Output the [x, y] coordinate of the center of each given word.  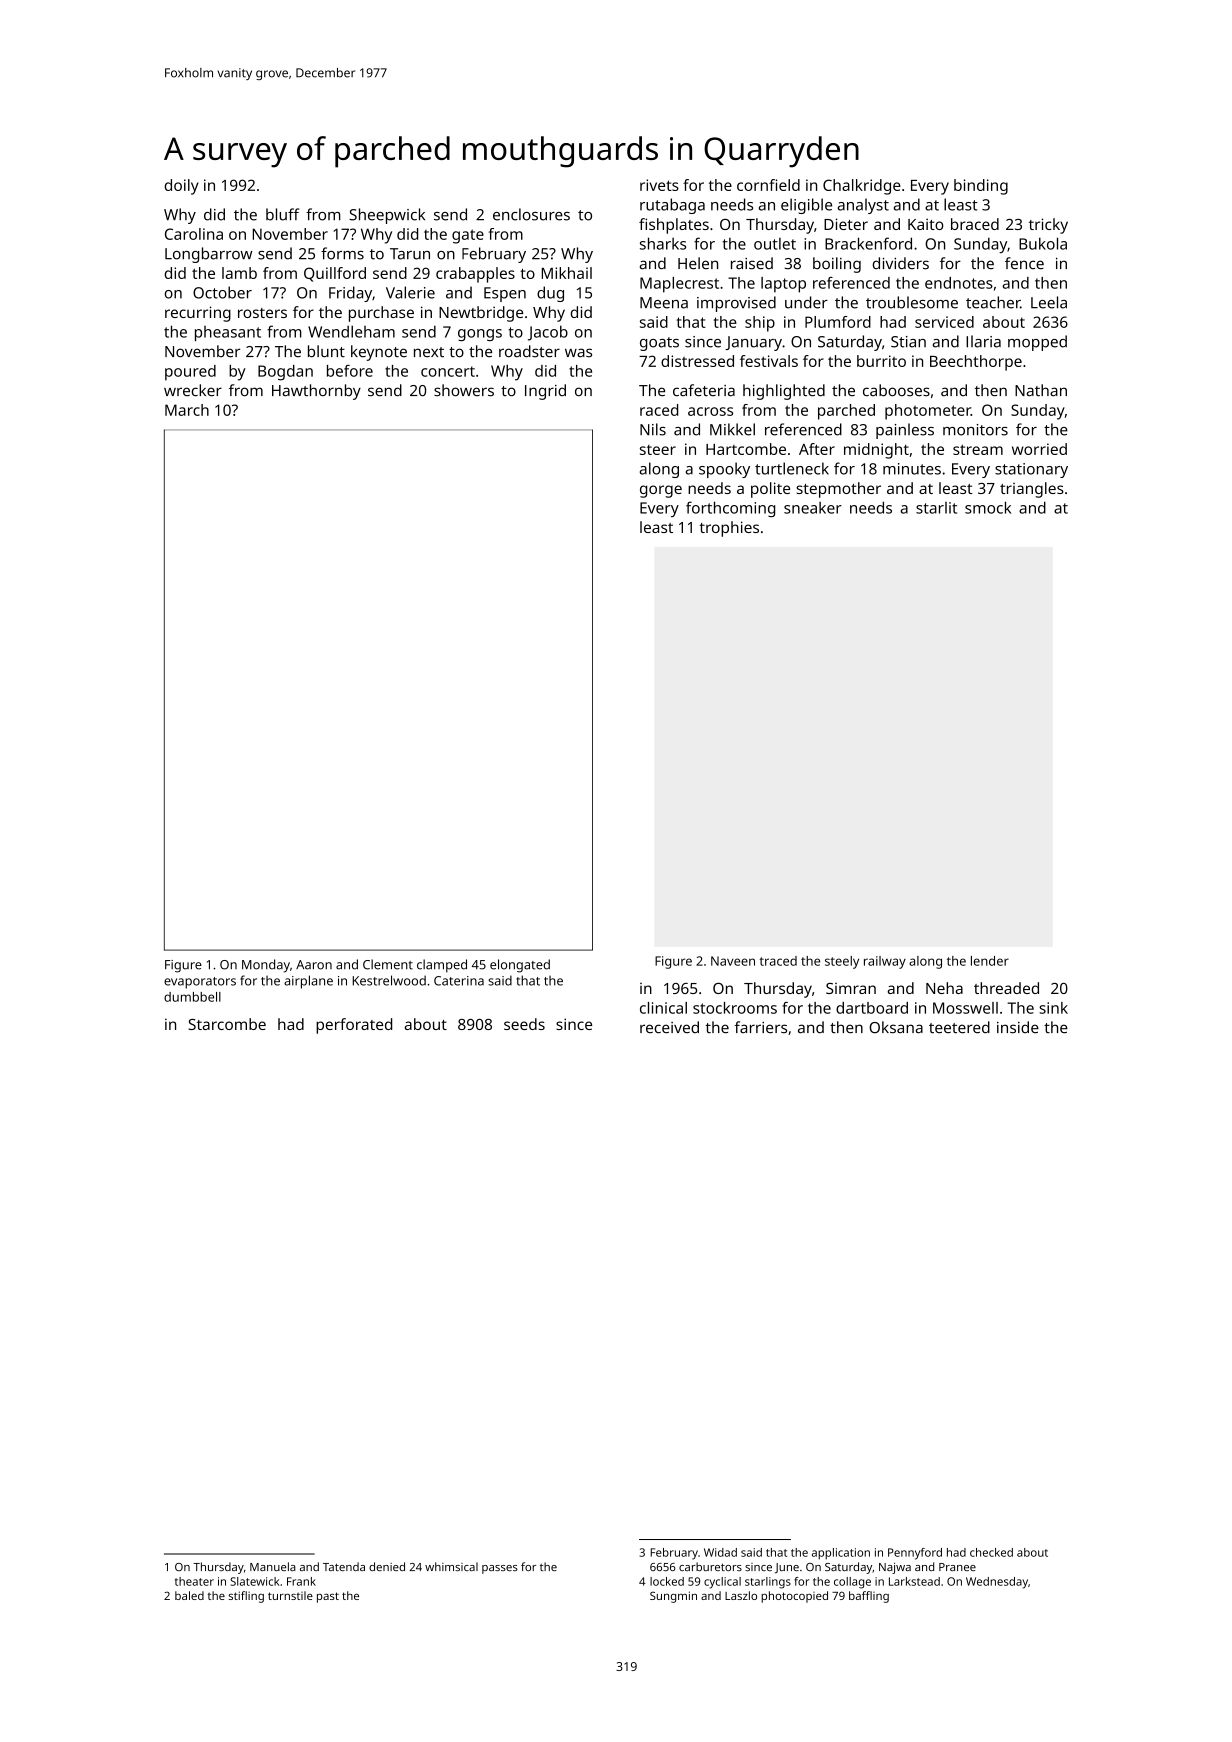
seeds [524, 1024]
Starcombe [227, 1024]
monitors [975, 430]
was [578, 353]
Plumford [838, 322]
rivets [659, 185]
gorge [661, 491]
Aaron [314, 965]
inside [1018, 1027]
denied [387, 1566]
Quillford [335, 274]
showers [464, 390]
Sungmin [673, 1597]
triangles [1032, 490]
